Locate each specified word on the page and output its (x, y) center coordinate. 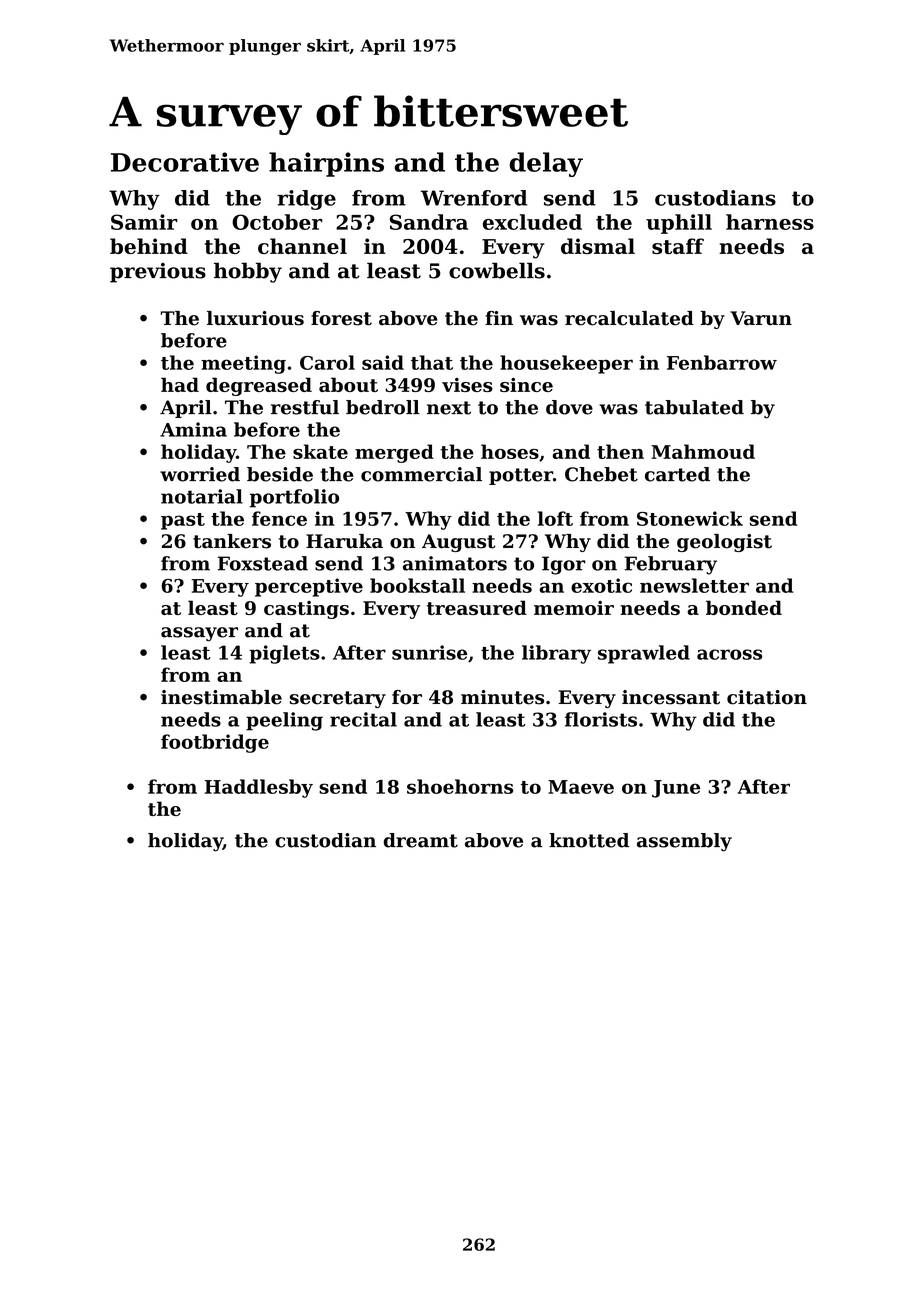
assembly (684, 842)
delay (546, 164)
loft (555, 518)
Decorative (185, 162)
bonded (744, 607)
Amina (193, 429)
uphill (679, 224)
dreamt (420, 840)
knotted (589, 840)
